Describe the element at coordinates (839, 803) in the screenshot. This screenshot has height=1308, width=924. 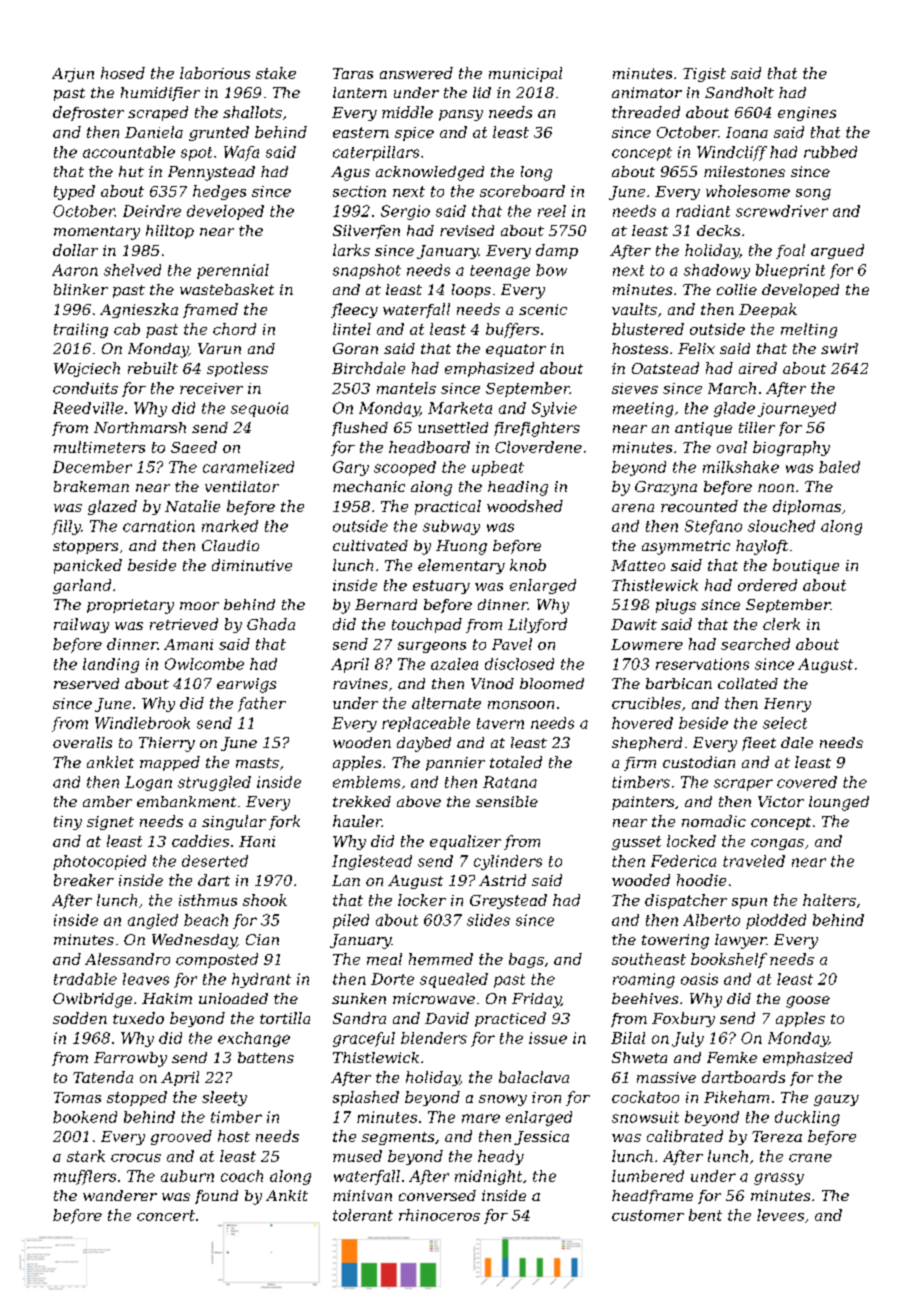
I see `lounged` at that location.
